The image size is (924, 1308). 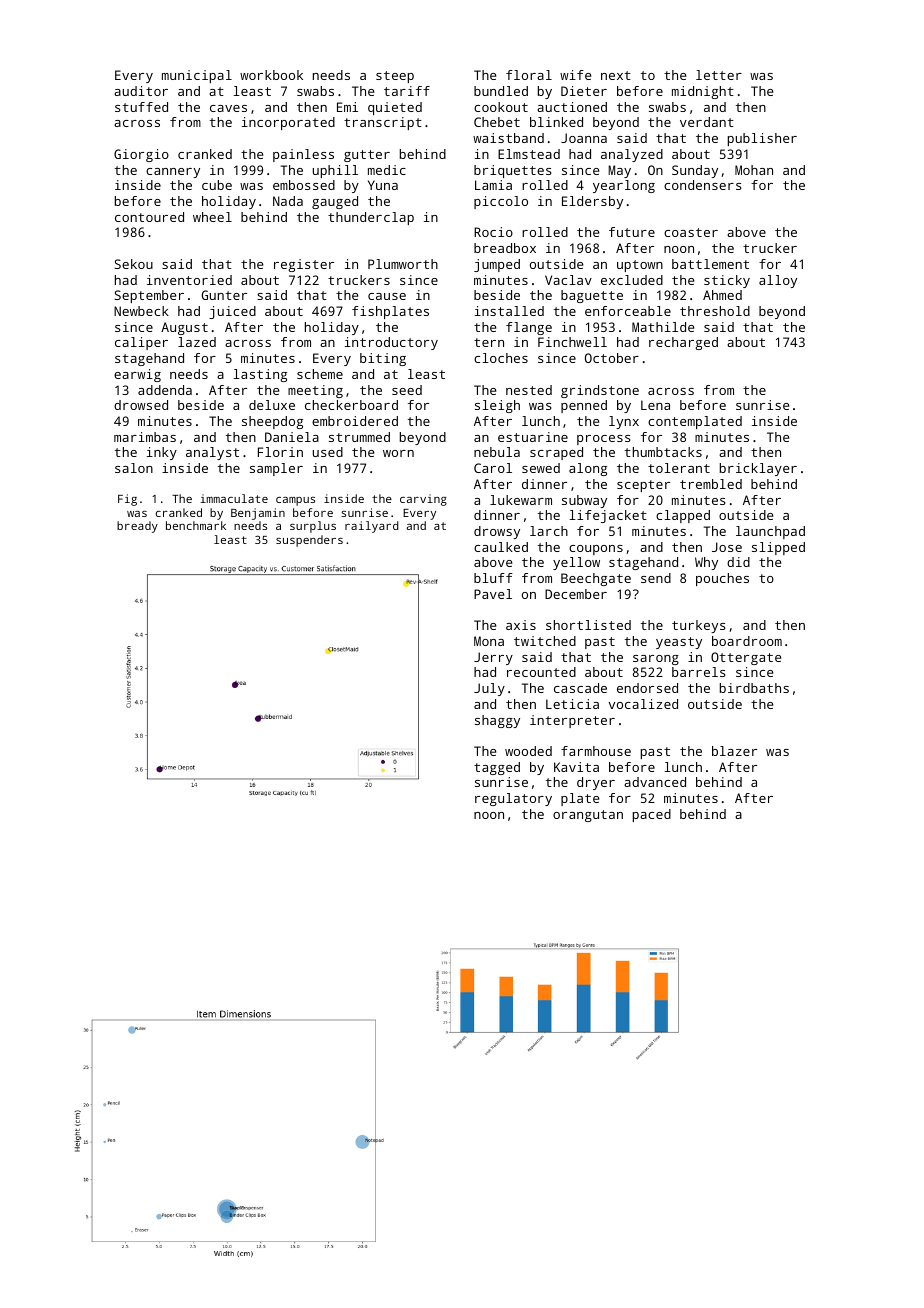 What do you see at coordinates (304, 265) in the screenshot?
I see `register` at bounding box center [304, 265].
